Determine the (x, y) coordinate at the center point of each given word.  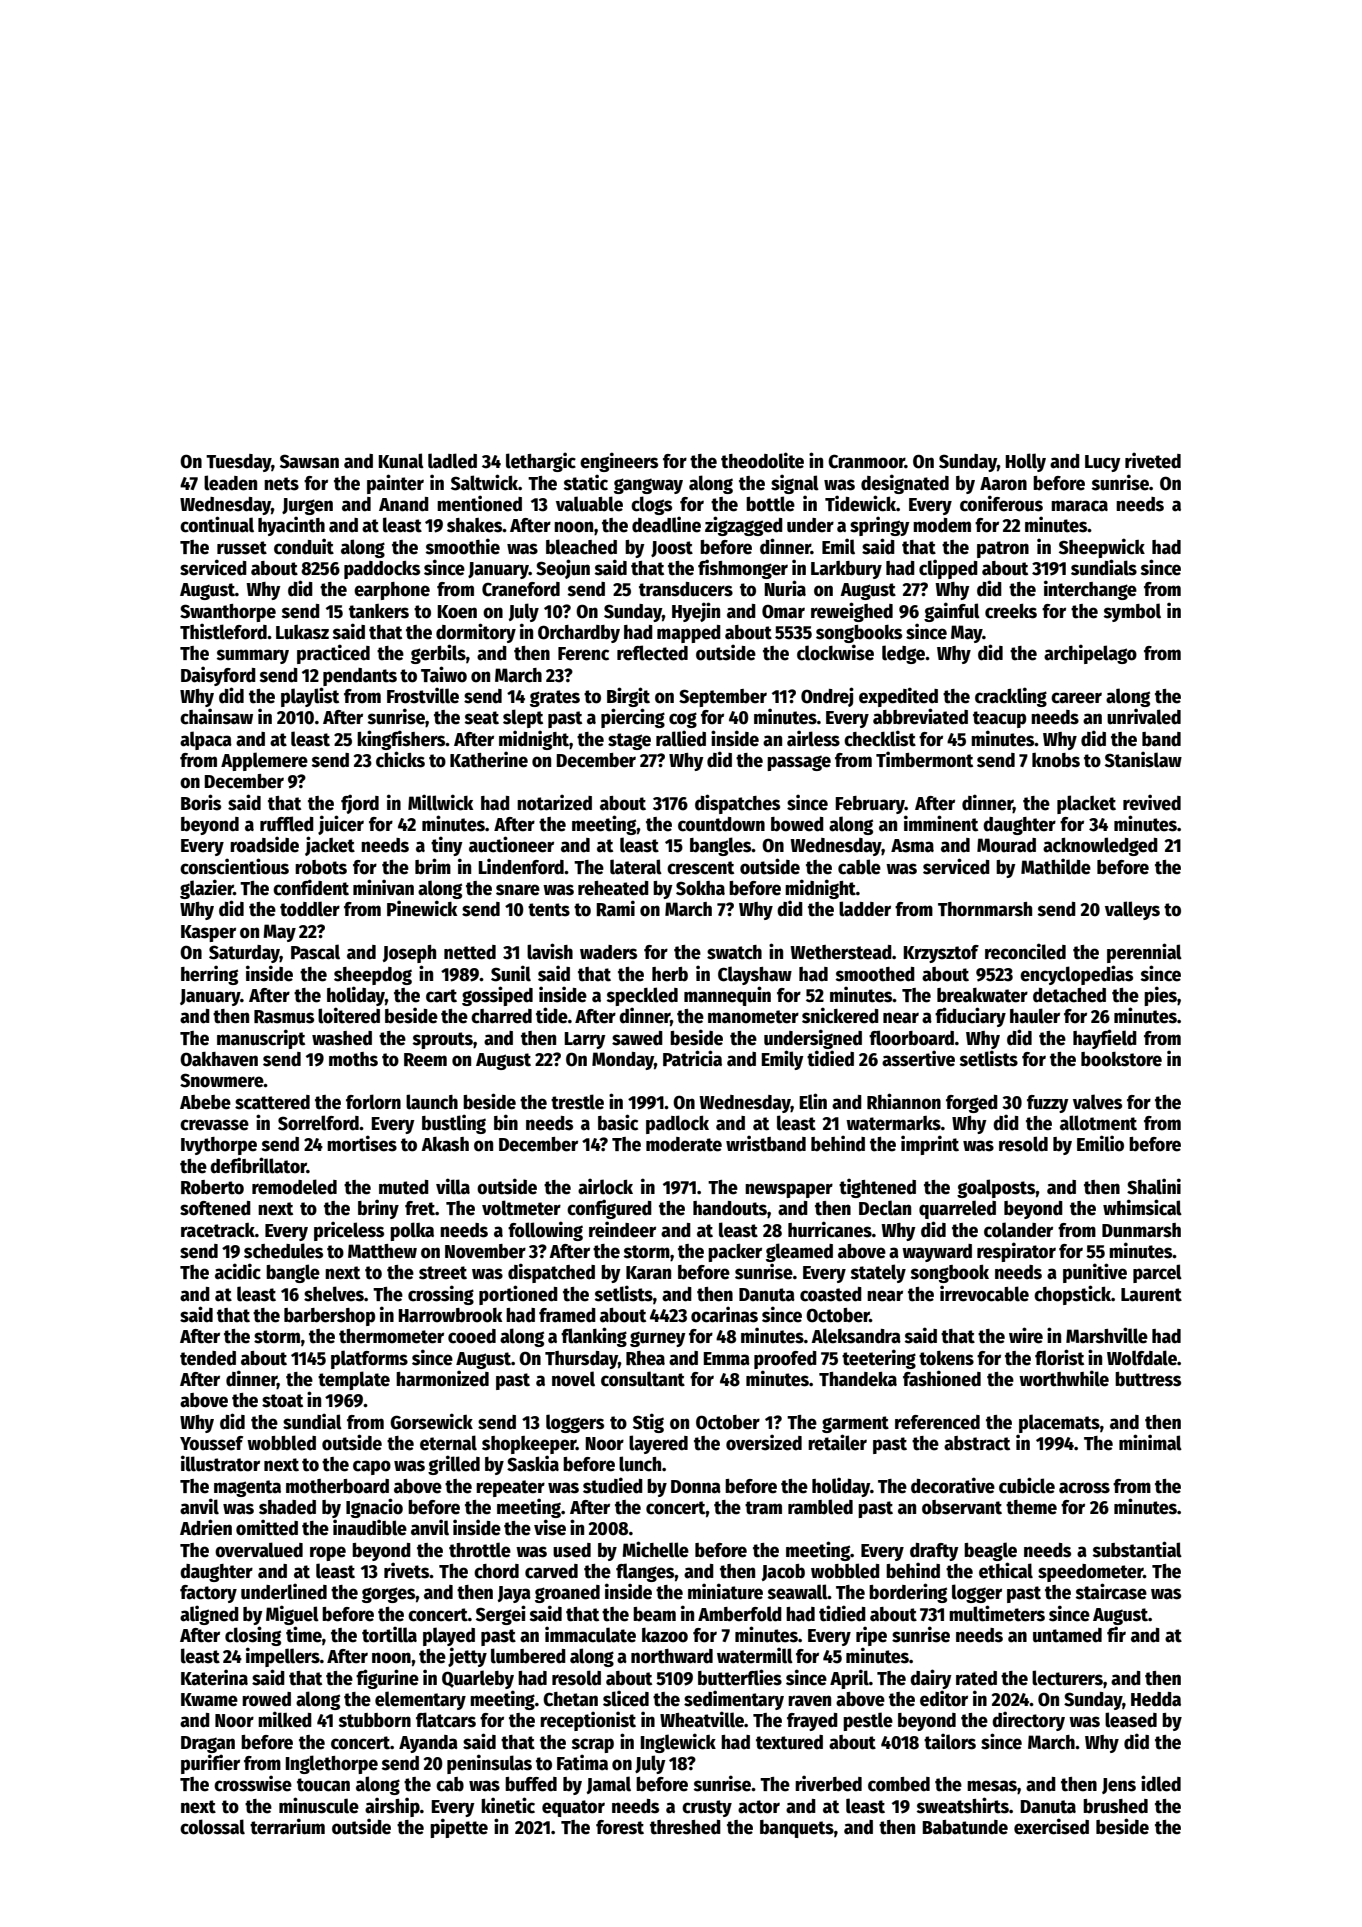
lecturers (1067, 1678)
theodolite (762, 460)
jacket (330, 846)
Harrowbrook (450, 1315)
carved (551, 1571)
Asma (912, 846)
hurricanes (830, 1229)
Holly (1025, 462)
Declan (885, 1208)
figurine (387, 1679)
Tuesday (239, 463)
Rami (615, 908)
